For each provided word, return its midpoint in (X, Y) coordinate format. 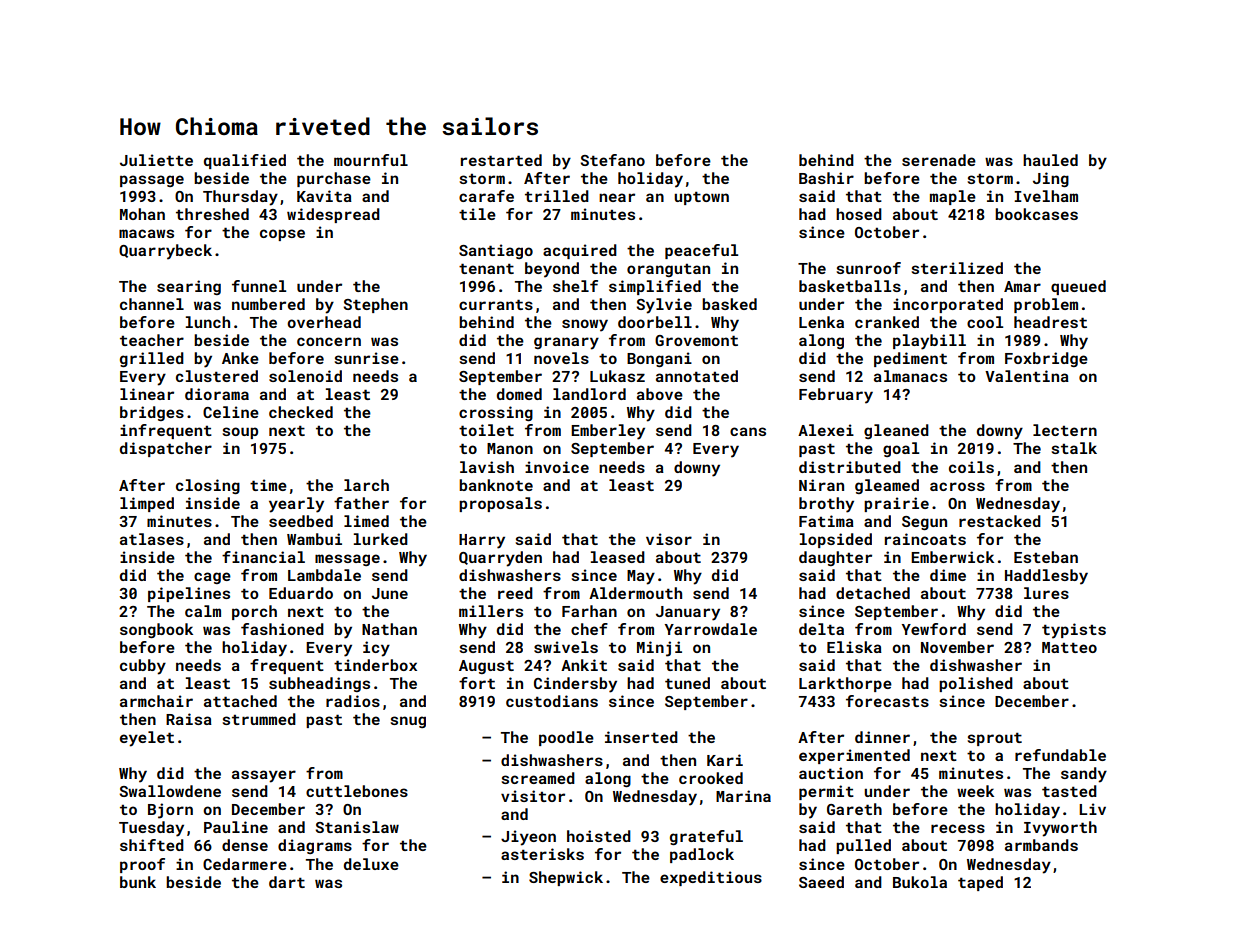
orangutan (668, 270)
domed (519, 394)
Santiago (496, 251)
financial (263, 557)
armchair (156, 701)
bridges (152, 413)
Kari (725, 760)
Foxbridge (1046, 359)
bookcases (1036, 214)
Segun (924, 523)
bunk (138, 882)
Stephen (375, 305)
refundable (1060, 755)
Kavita (324, 196)
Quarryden (500, 559)
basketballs (850, 286)
